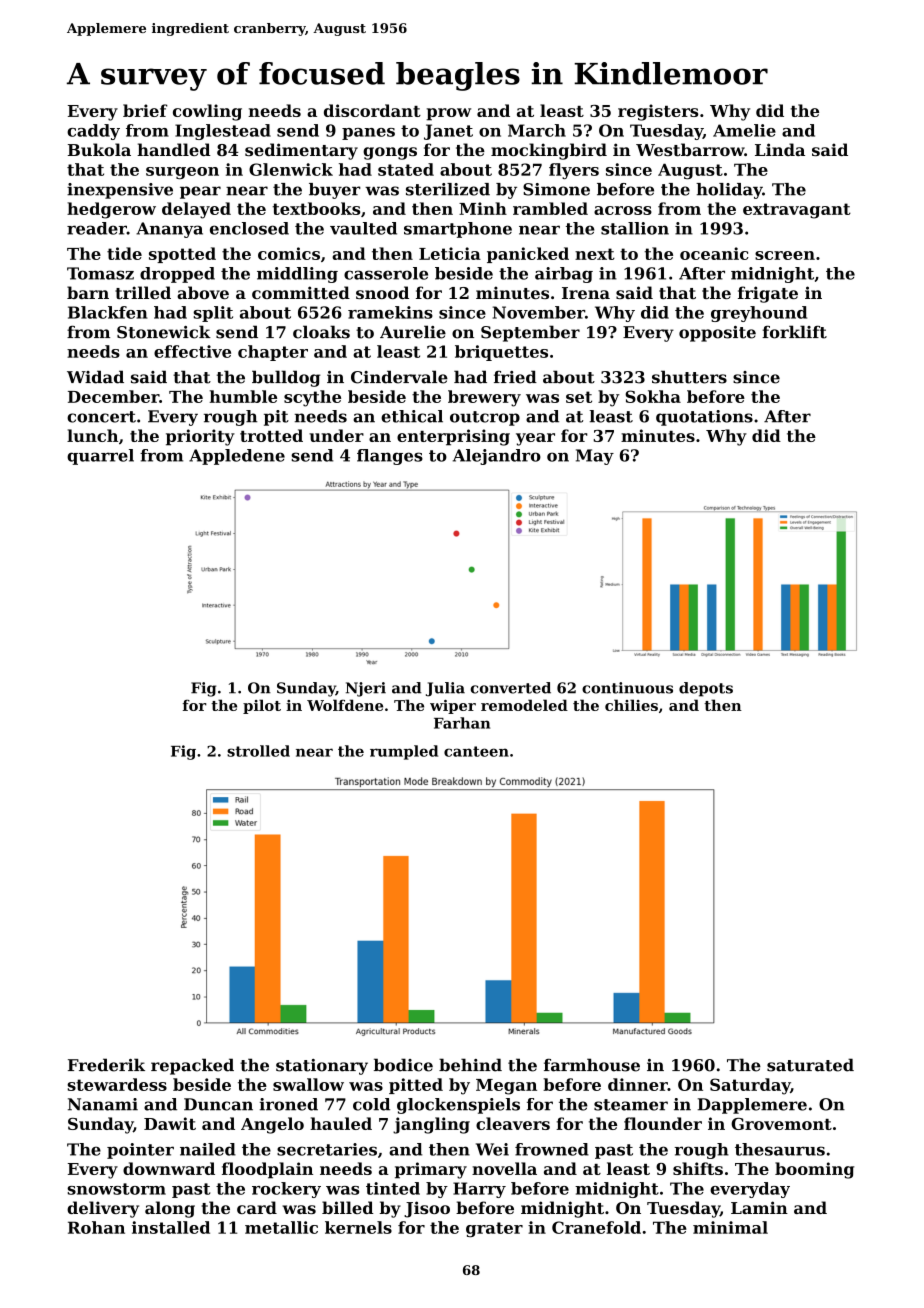 The height and width of the screenshot is (1308, 924). Describe the element at coordinates (592, 1065) in the screenshot. I see `farmhouse` at that location.
